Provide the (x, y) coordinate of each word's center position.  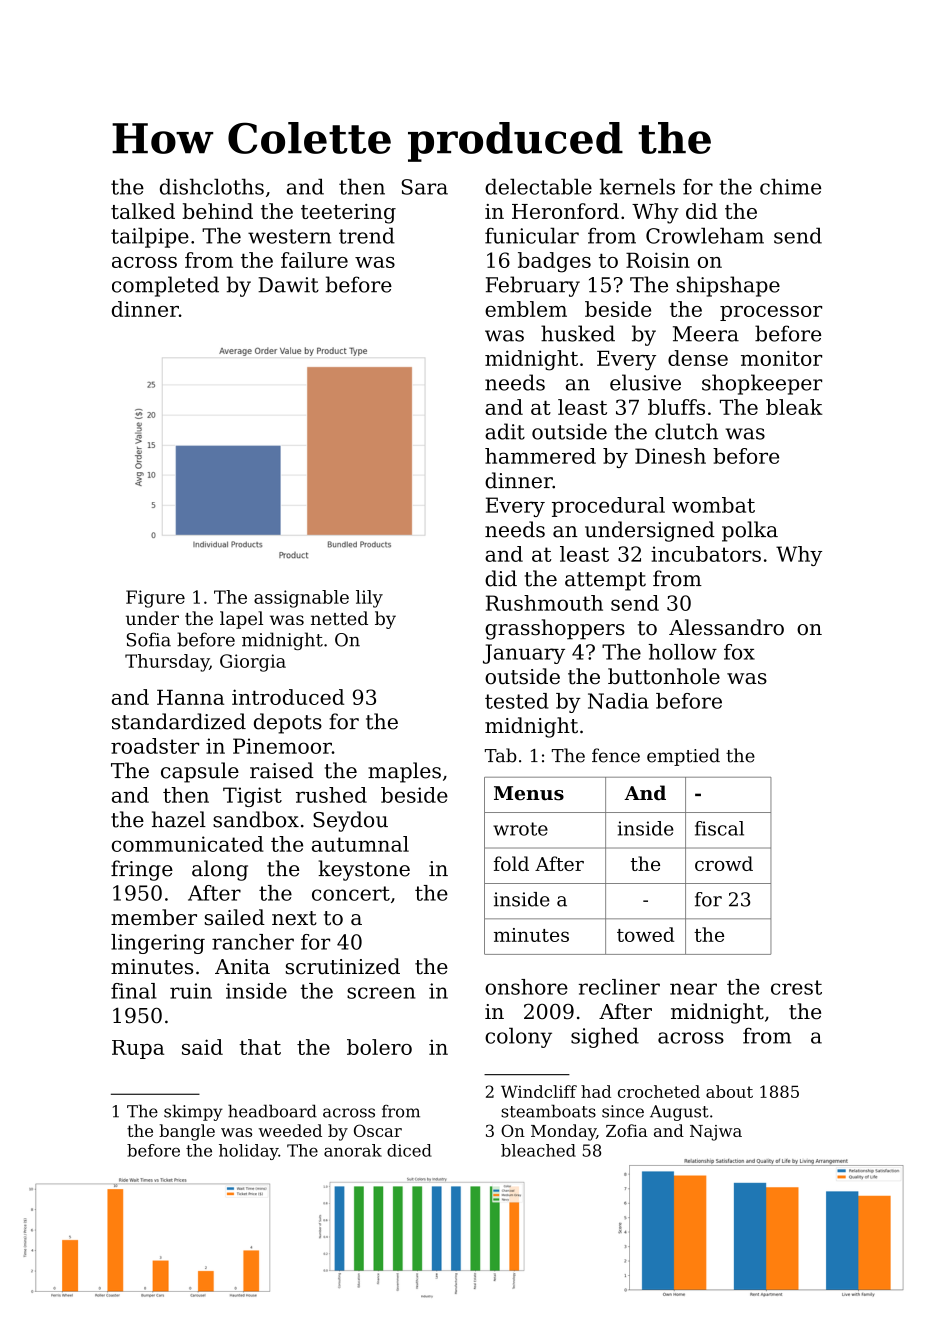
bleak (794, 407)
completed (165, 286)
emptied (683, 757)
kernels (637, 186)
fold (511, 863)
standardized (179, 721)
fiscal (719, 828)
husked (578, 333)
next (294, 918)
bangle (187, 1132)
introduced (288, 697)
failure (314, 260)
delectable (538, 186)
